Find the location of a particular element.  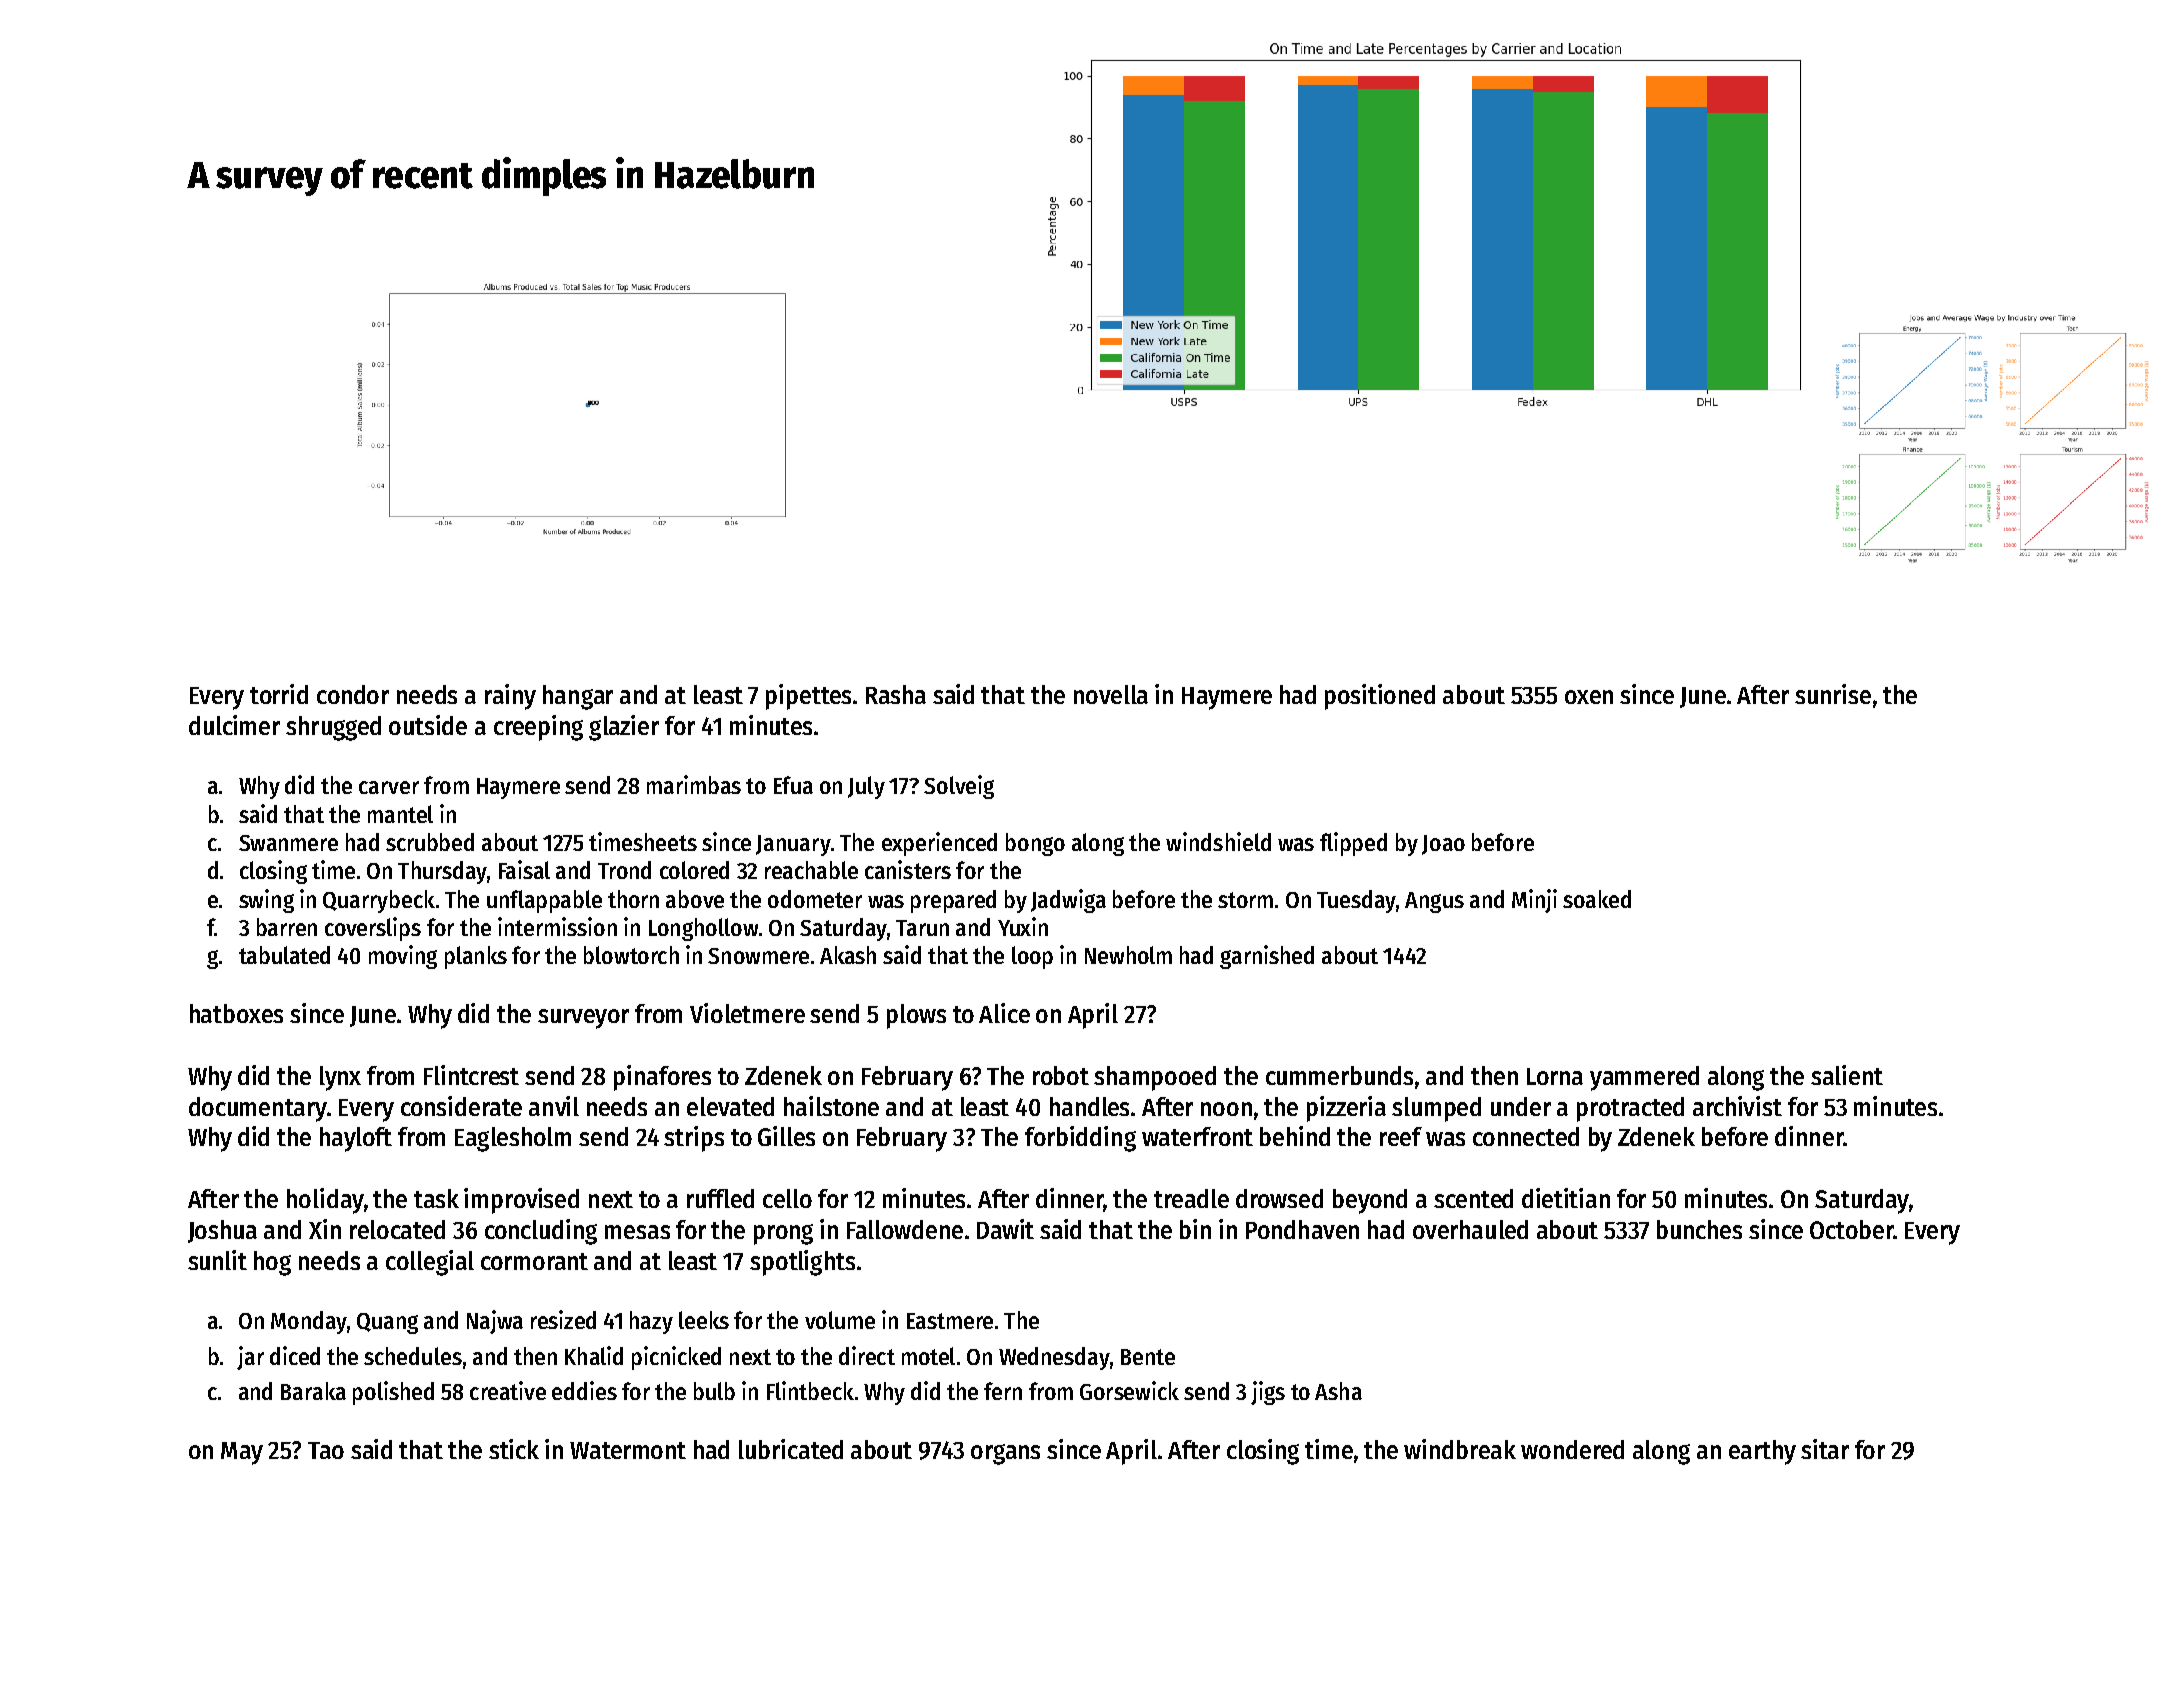

condor is located at coordinates (353, 694).
